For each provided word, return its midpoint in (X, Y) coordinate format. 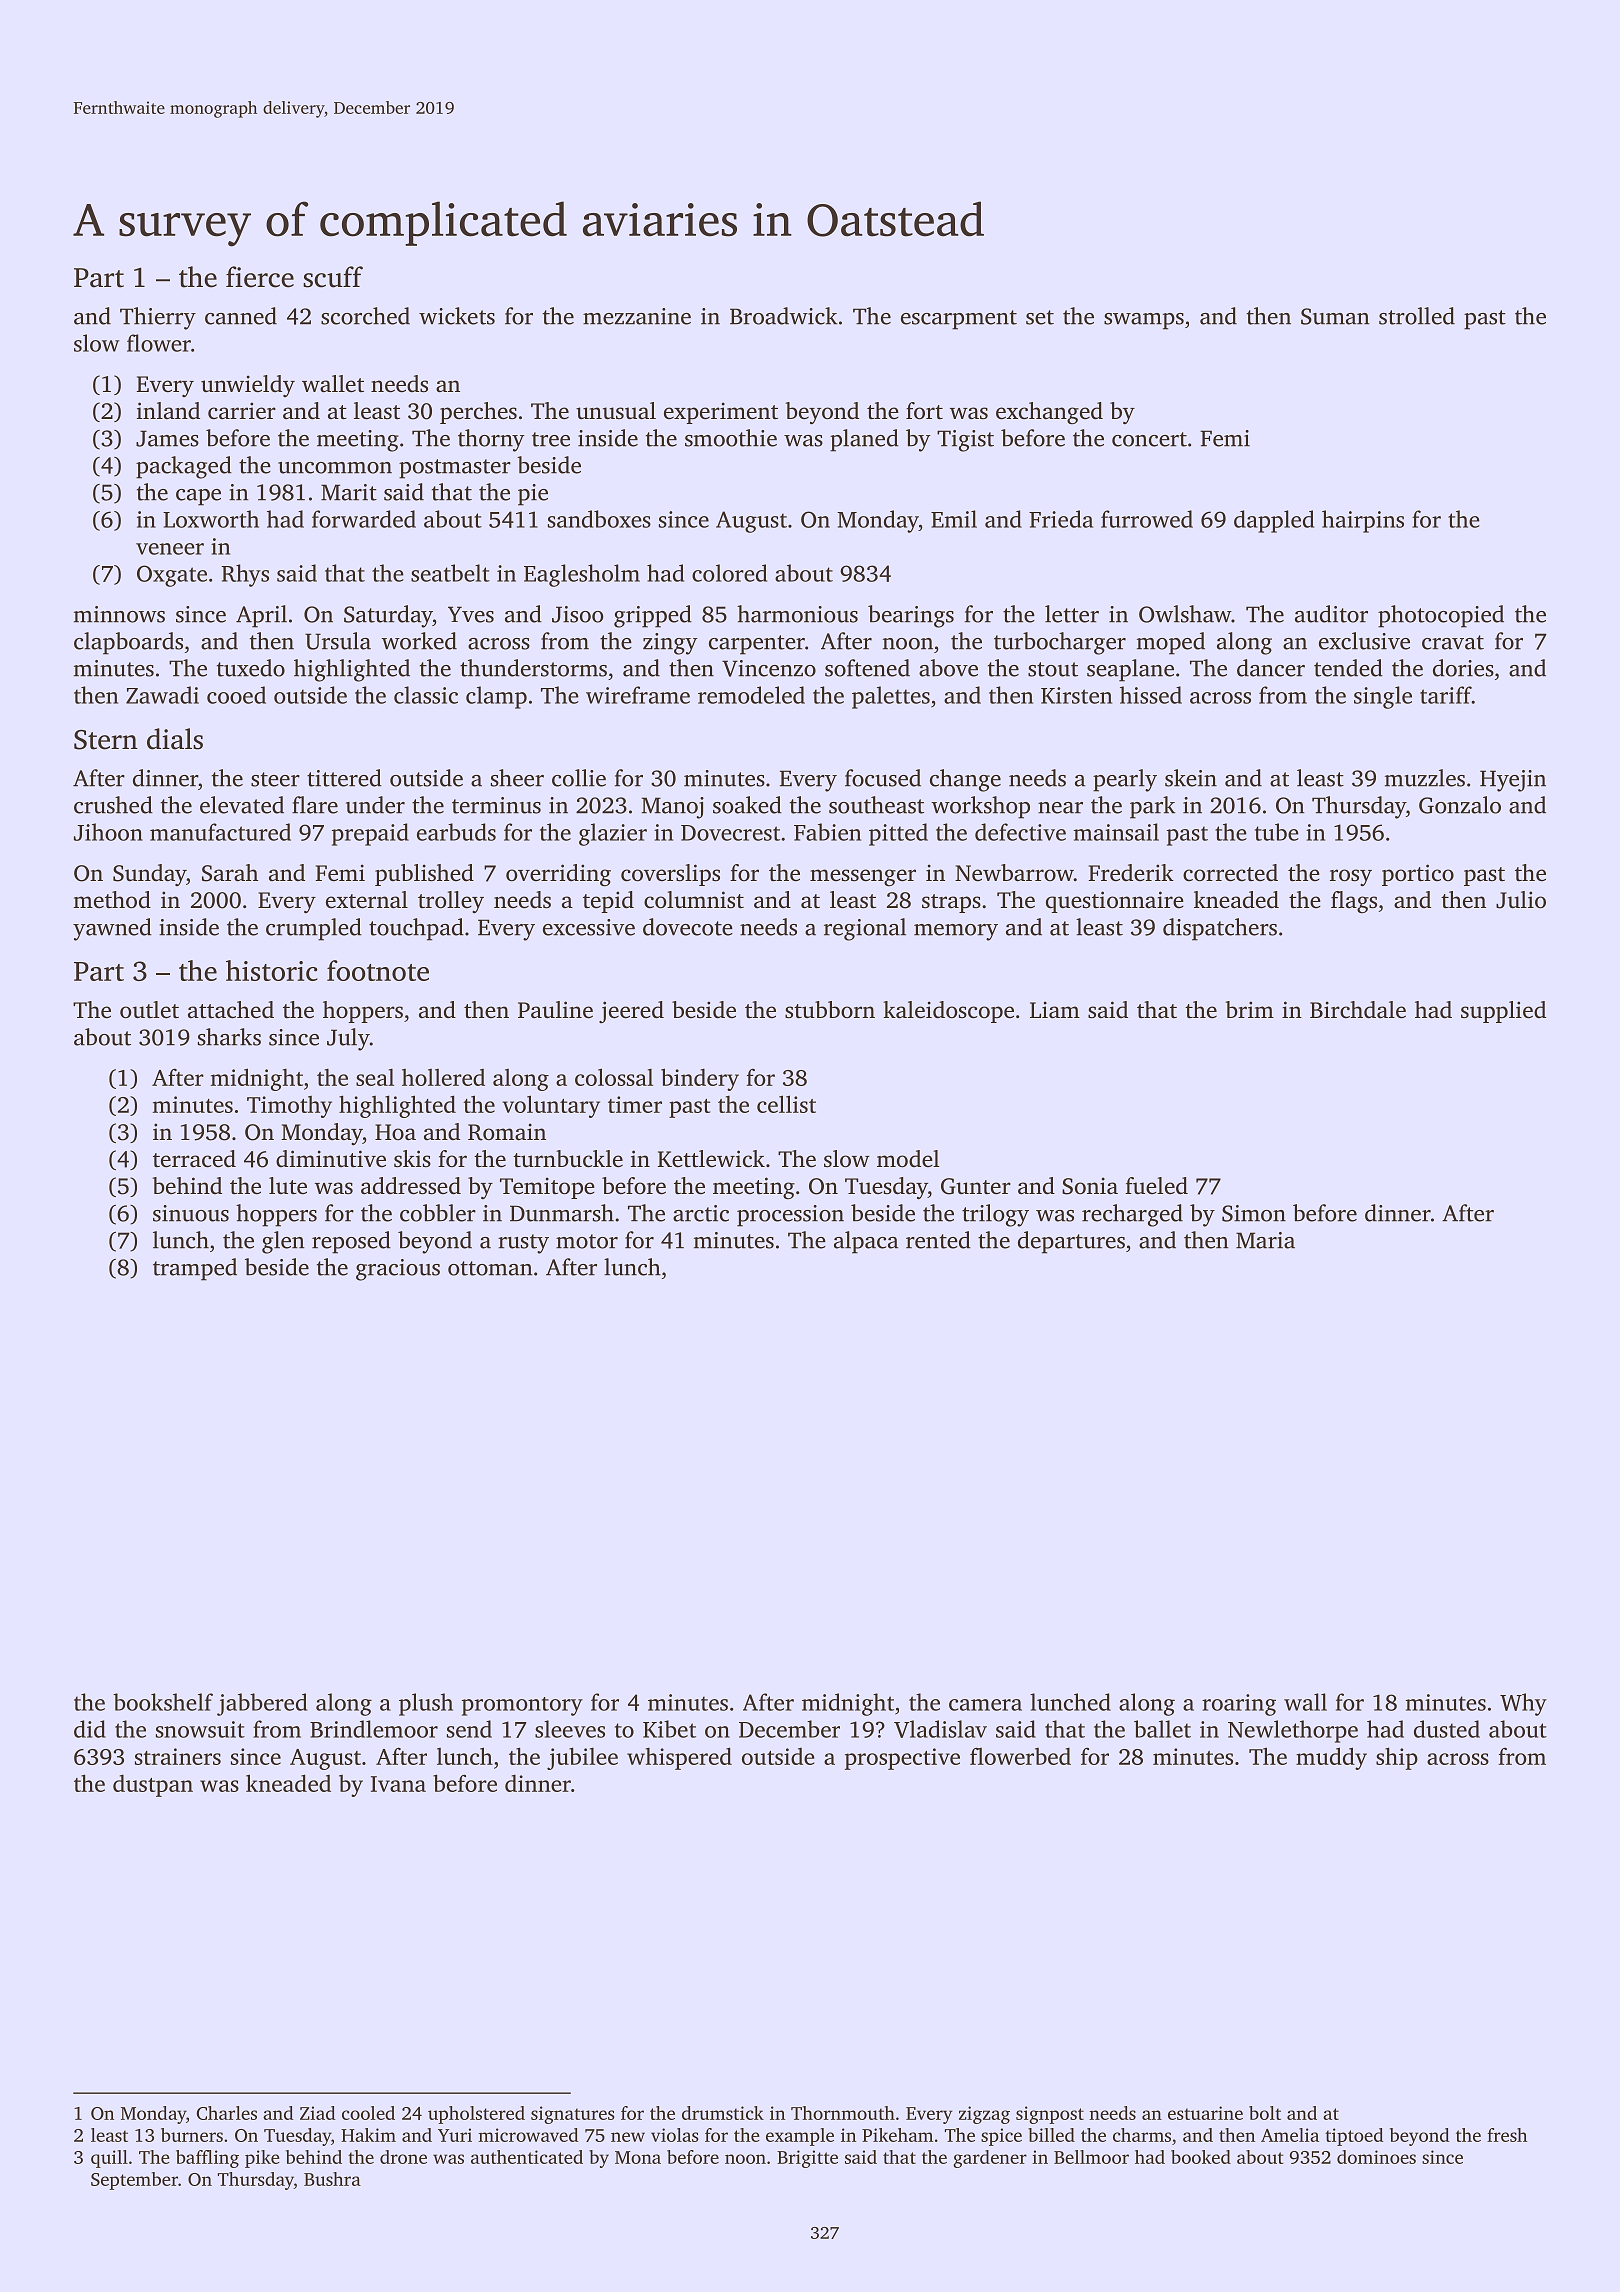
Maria (1265, 1240)
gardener (990, 2159)
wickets (457, 316)
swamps (1144, 321)
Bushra (332, 2179)
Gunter (976, 1186)
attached (231, 1010)
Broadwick (783, 316)
